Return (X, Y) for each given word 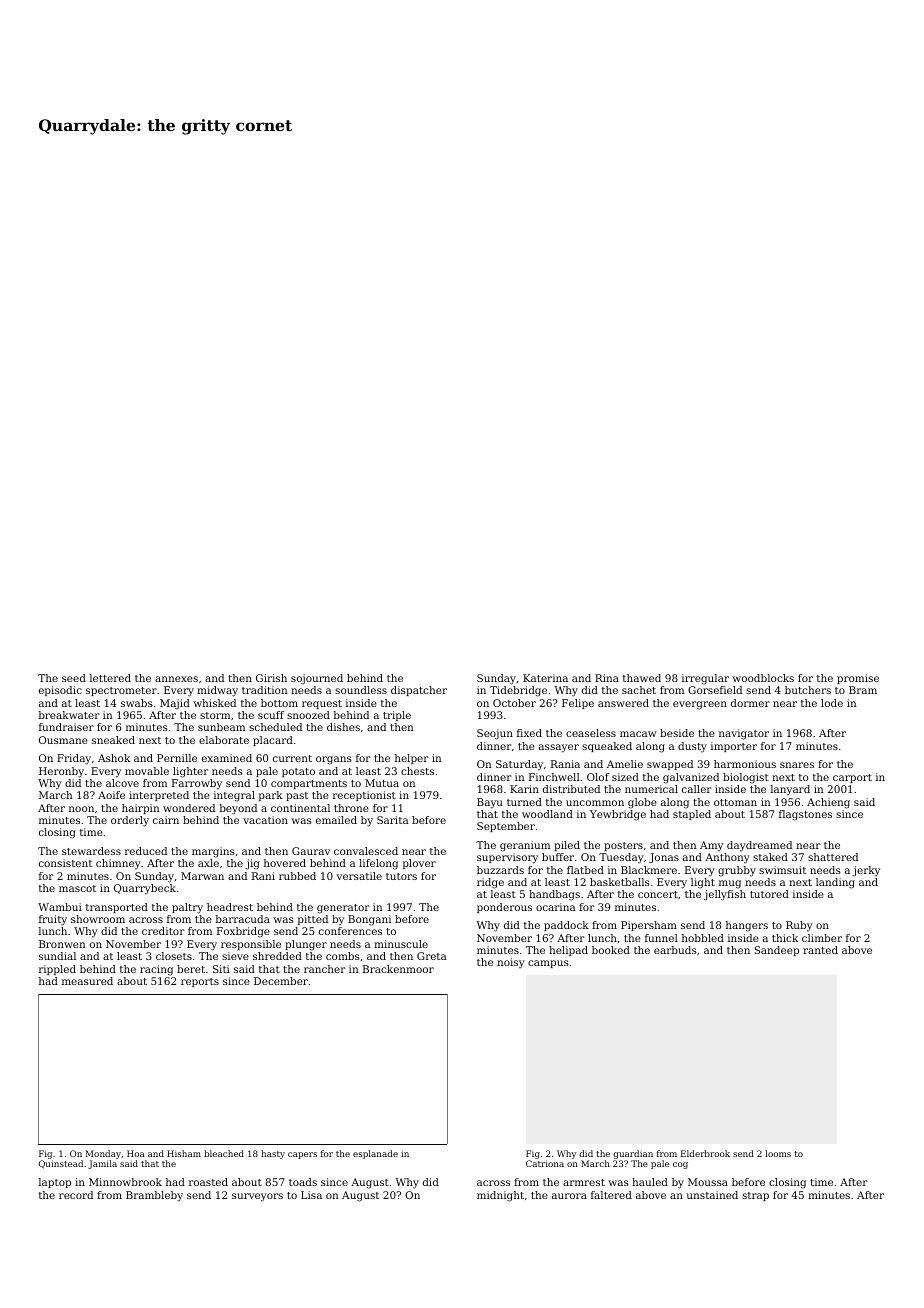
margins (213, 852)
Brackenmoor (398, 969)
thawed (642, 678)
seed (74, 678)
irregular (705, 679)
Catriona (545, 1163)
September (506, 827)
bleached (224, 1153)
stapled (692, 815)
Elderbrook (705, 1153)
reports (200, 982)
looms (778, 1153)
